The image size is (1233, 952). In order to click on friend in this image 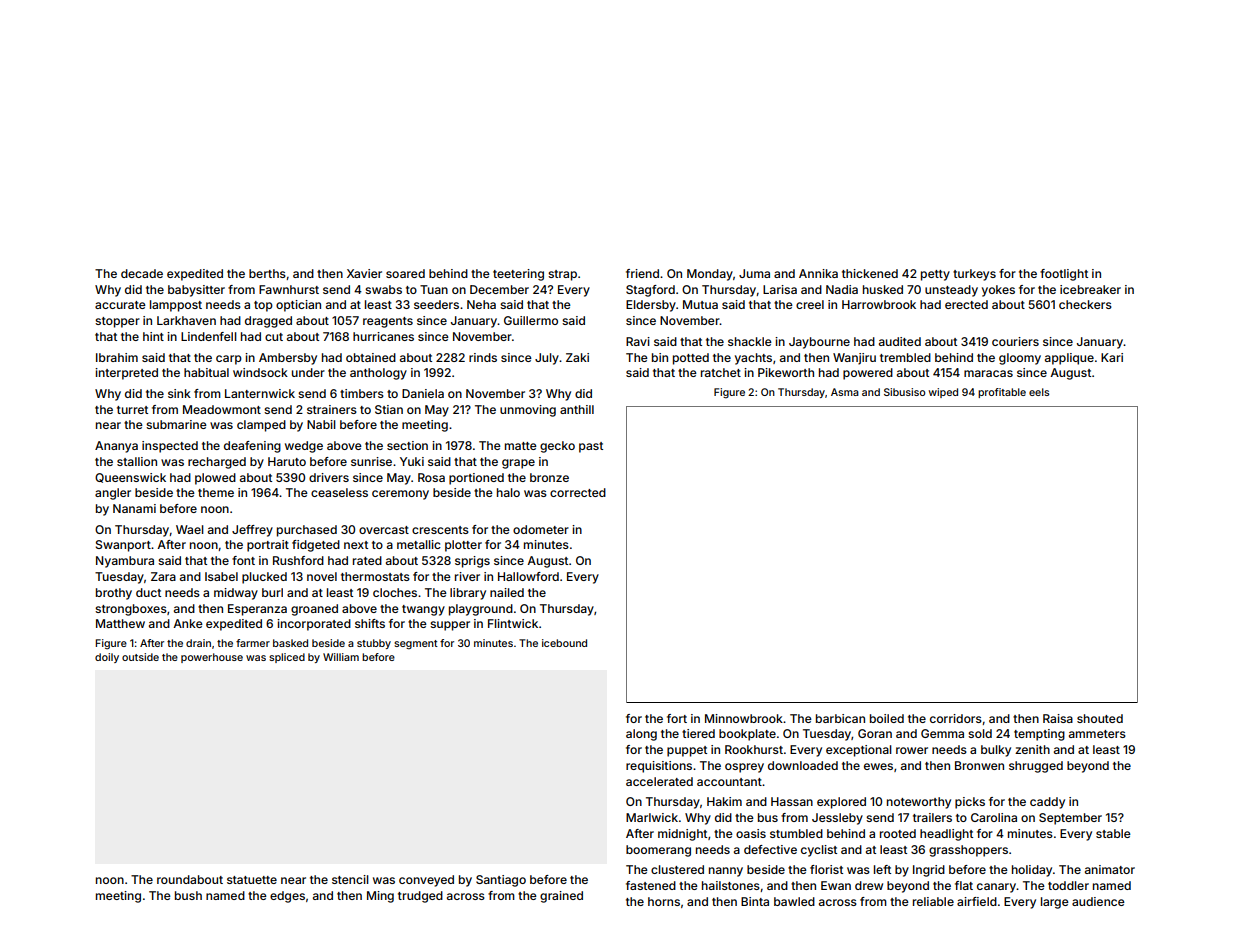, I will do `click(642, 273)`.
